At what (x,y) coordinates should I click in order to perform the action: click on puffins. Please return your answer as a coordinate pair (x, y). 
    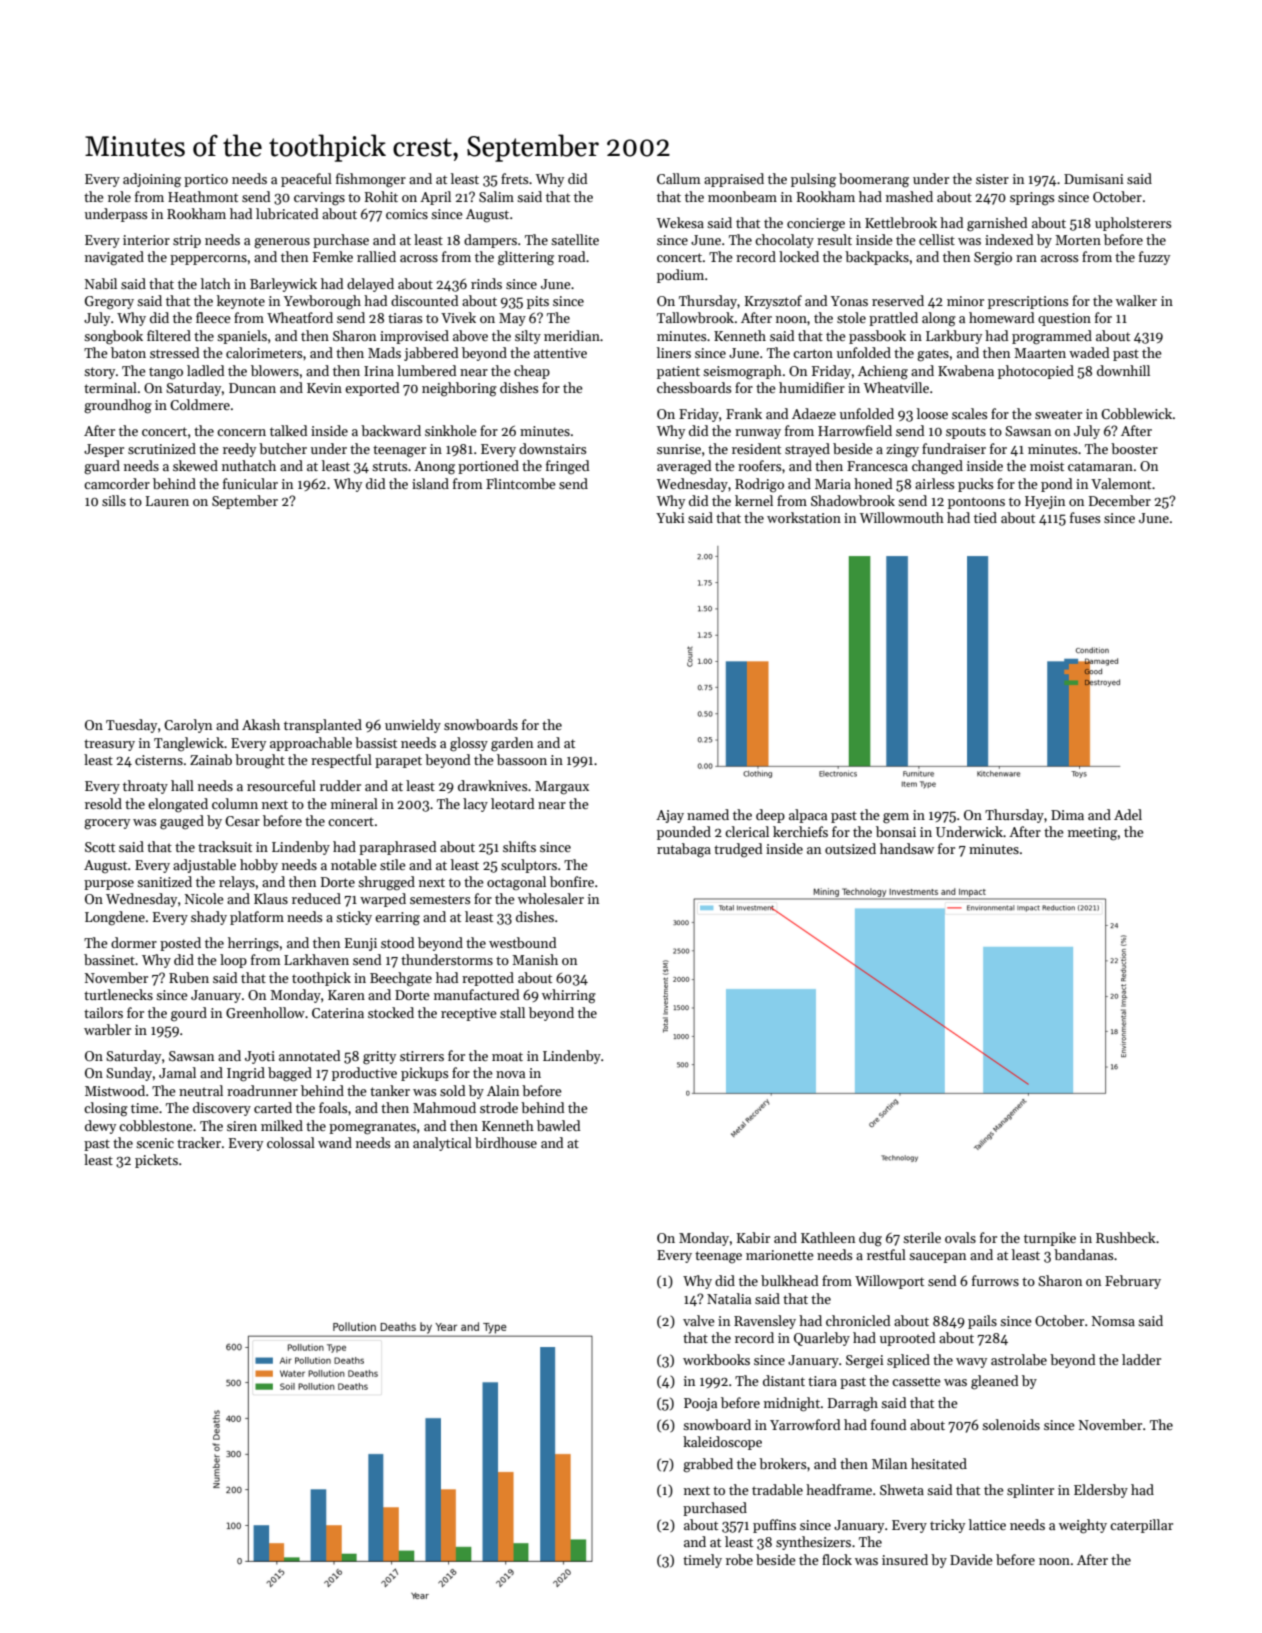
    Looking at the image, I should click on (774, 1526).
